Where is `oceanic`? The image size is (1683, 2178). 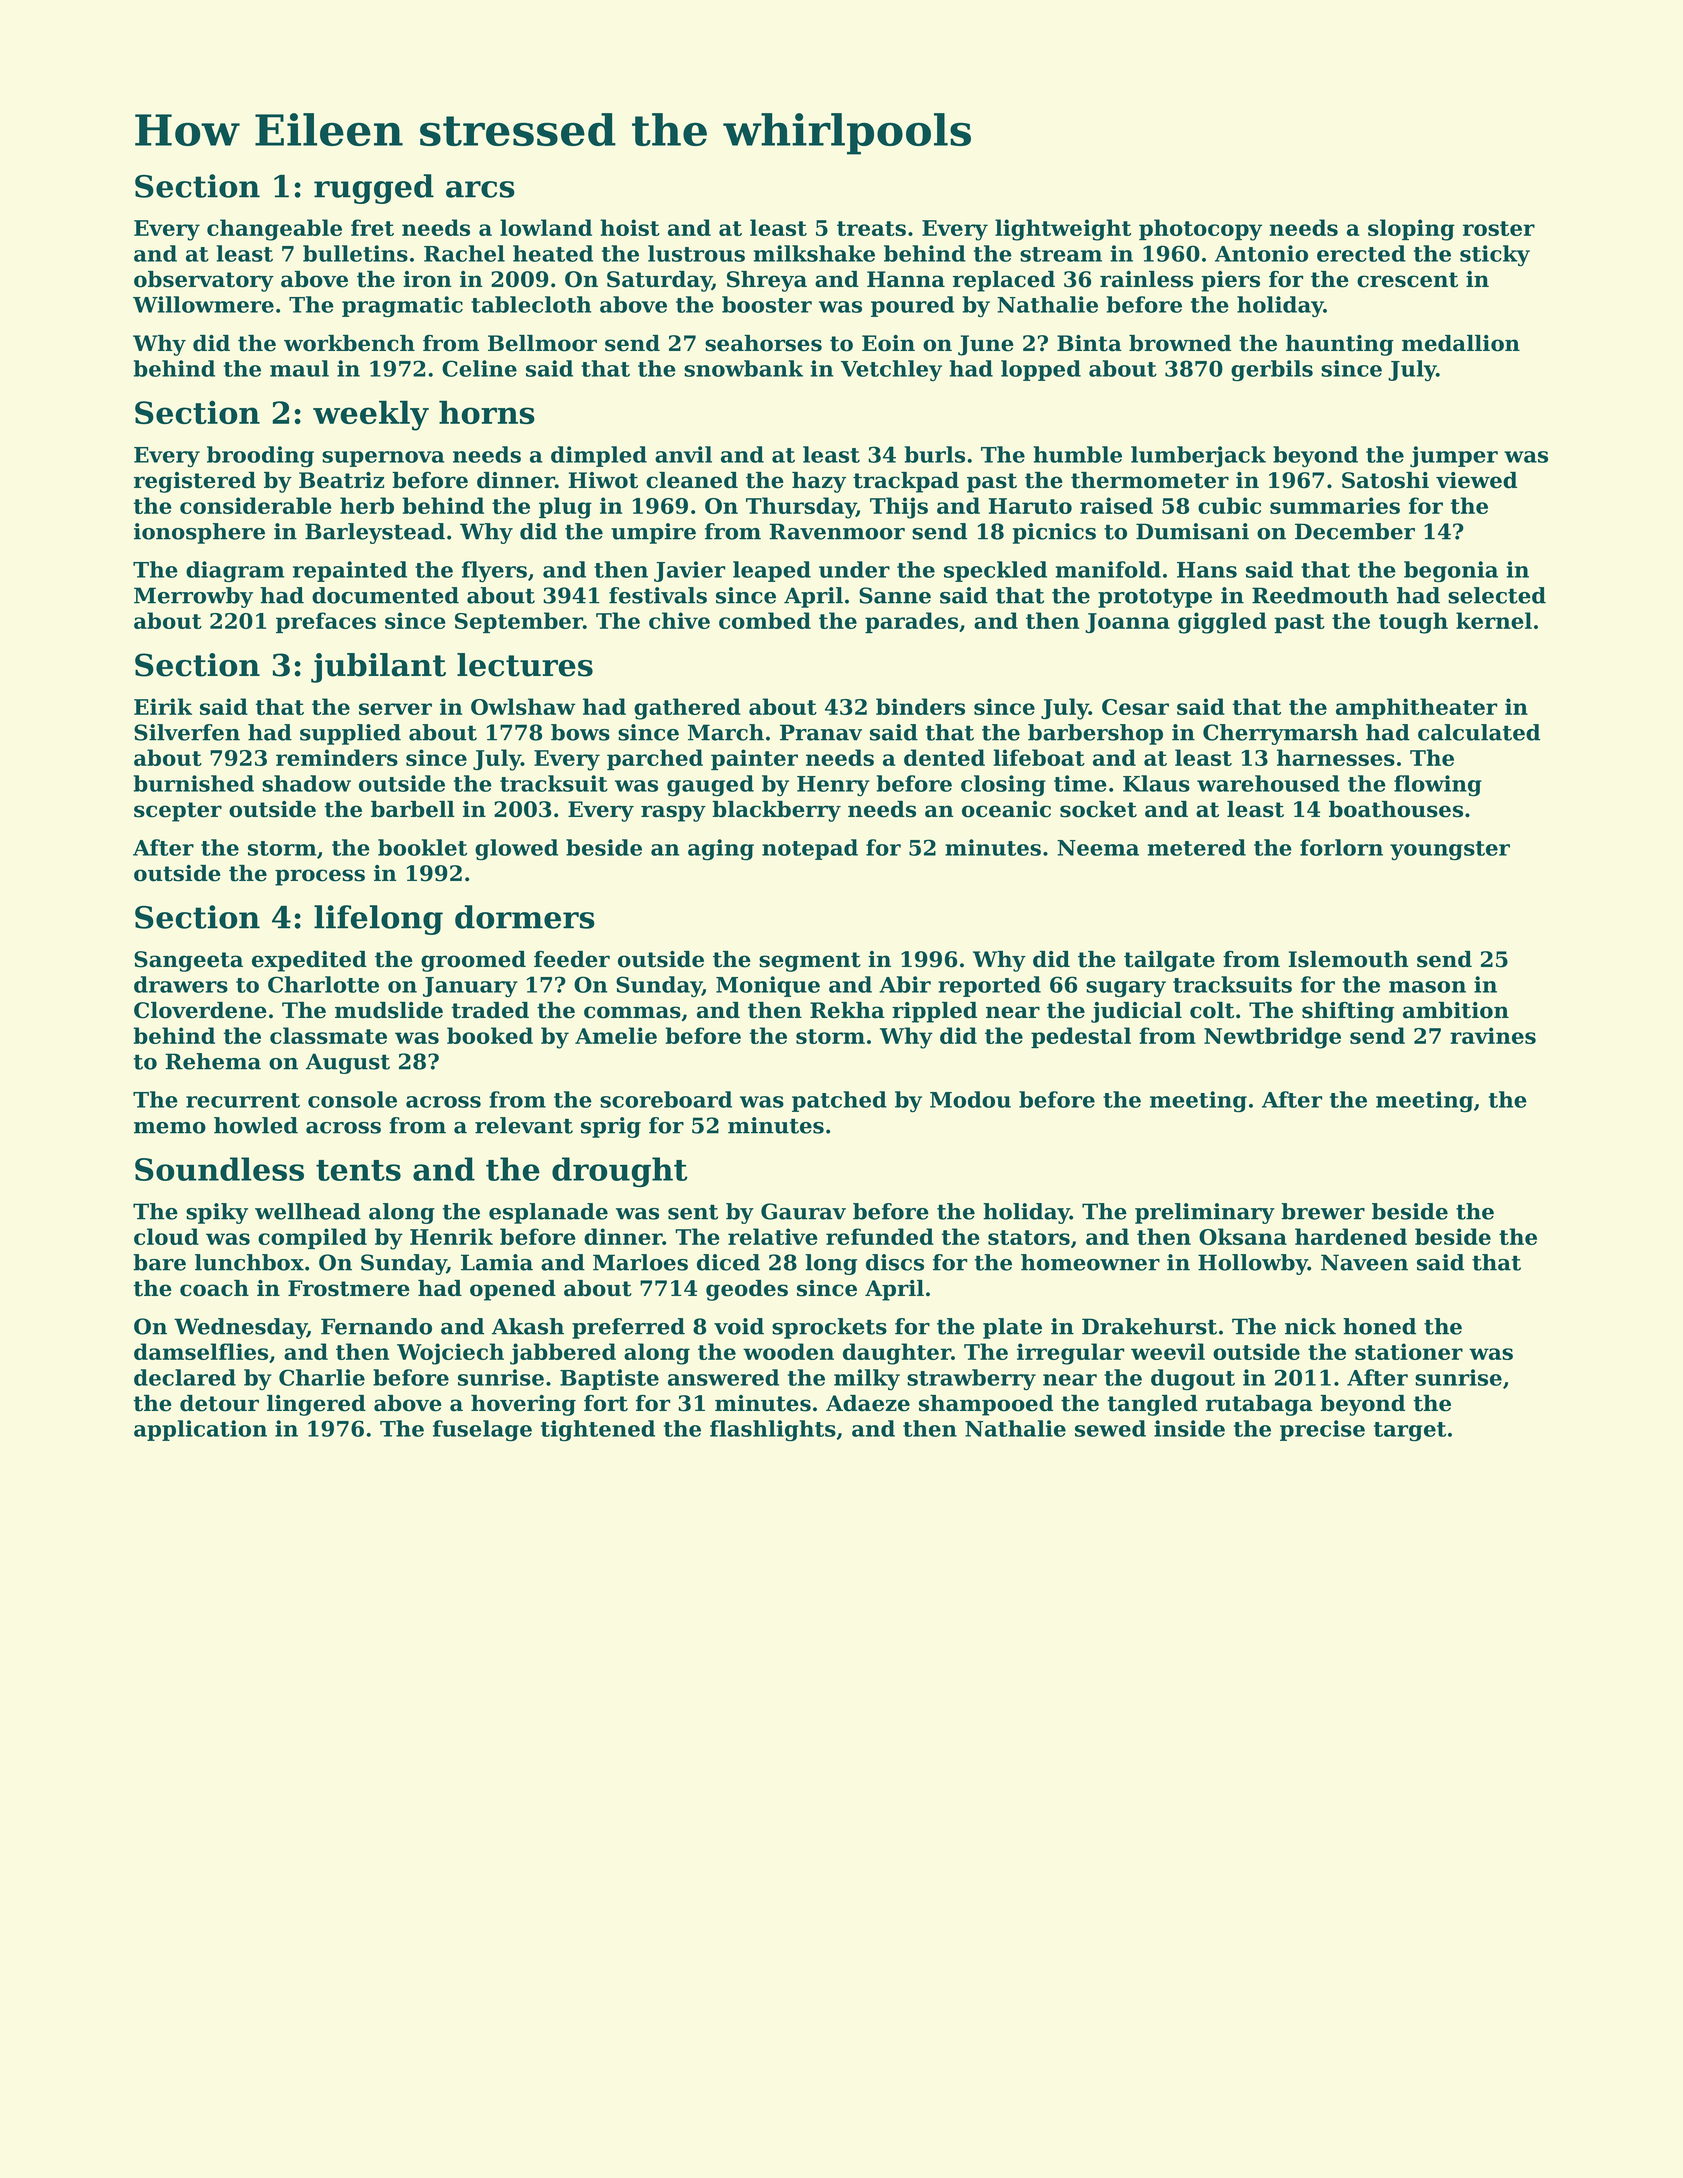
oceanic is located at coordinates (1006, 809).
